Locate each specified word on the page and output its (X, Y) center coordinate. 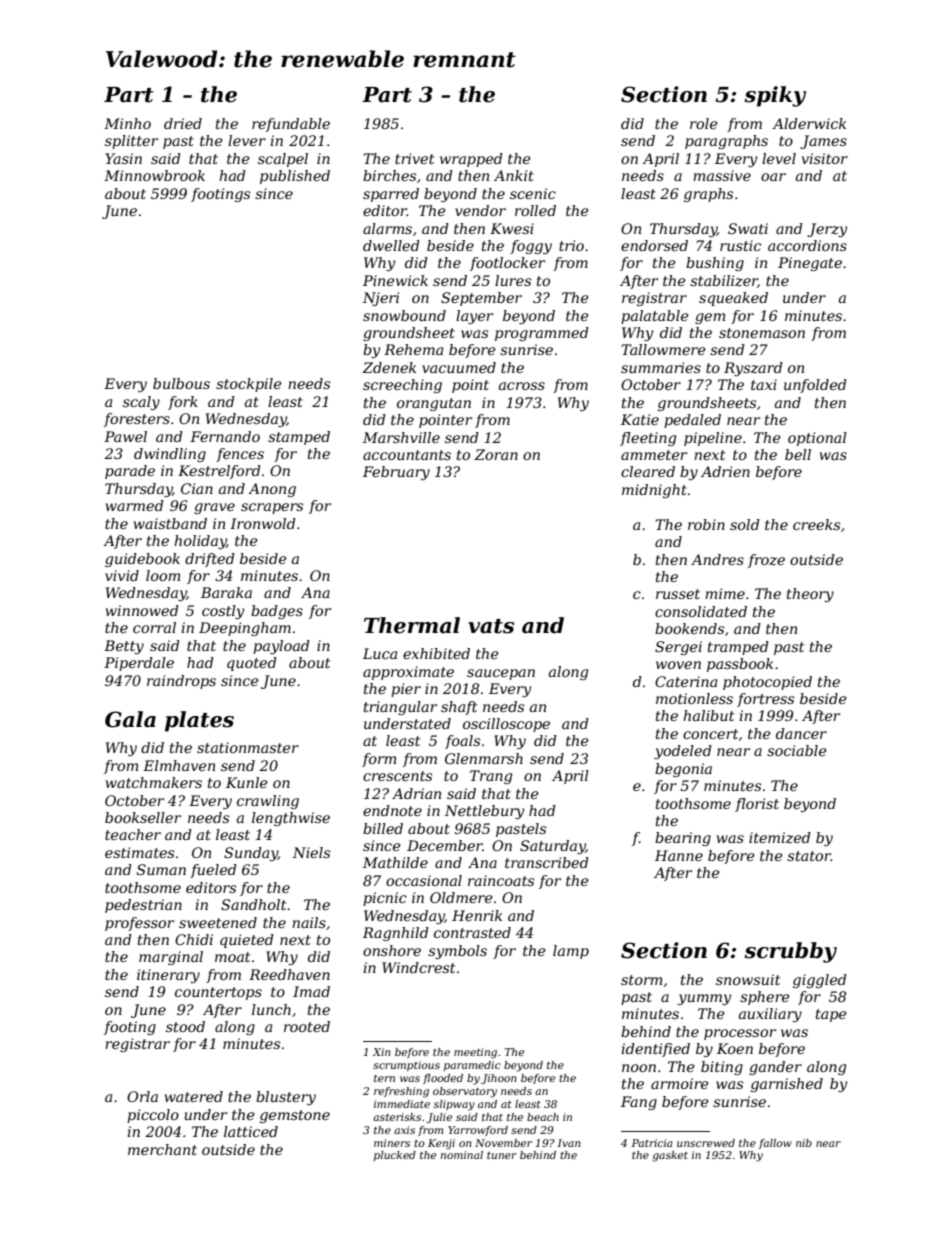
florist (757, 805)
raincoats (501, 880)
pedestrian (143, 906)
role (704, 123)
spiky (775, 96)
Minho (127, 123)
